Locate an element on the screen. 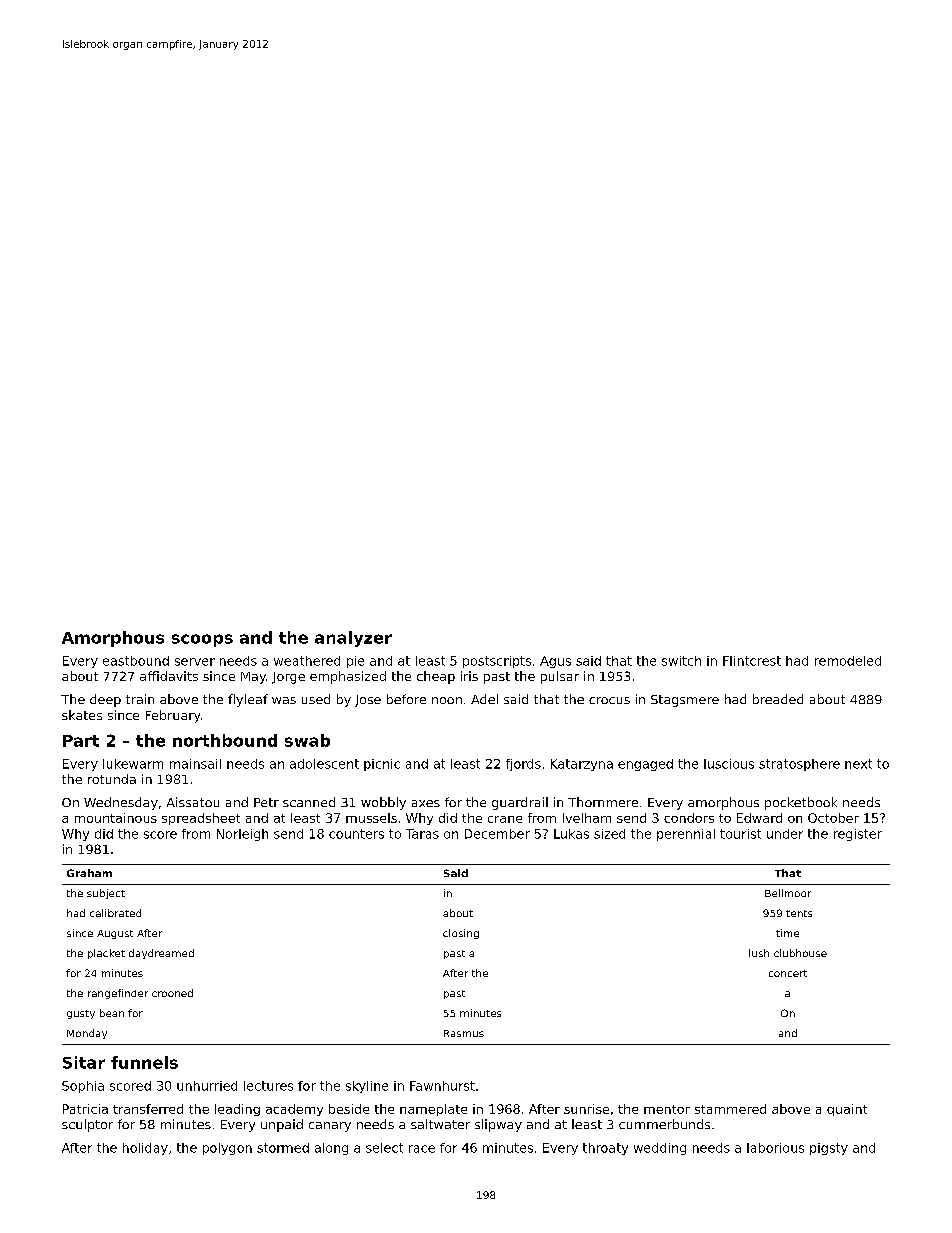  transferred is located at coordinates (148, 1109).
